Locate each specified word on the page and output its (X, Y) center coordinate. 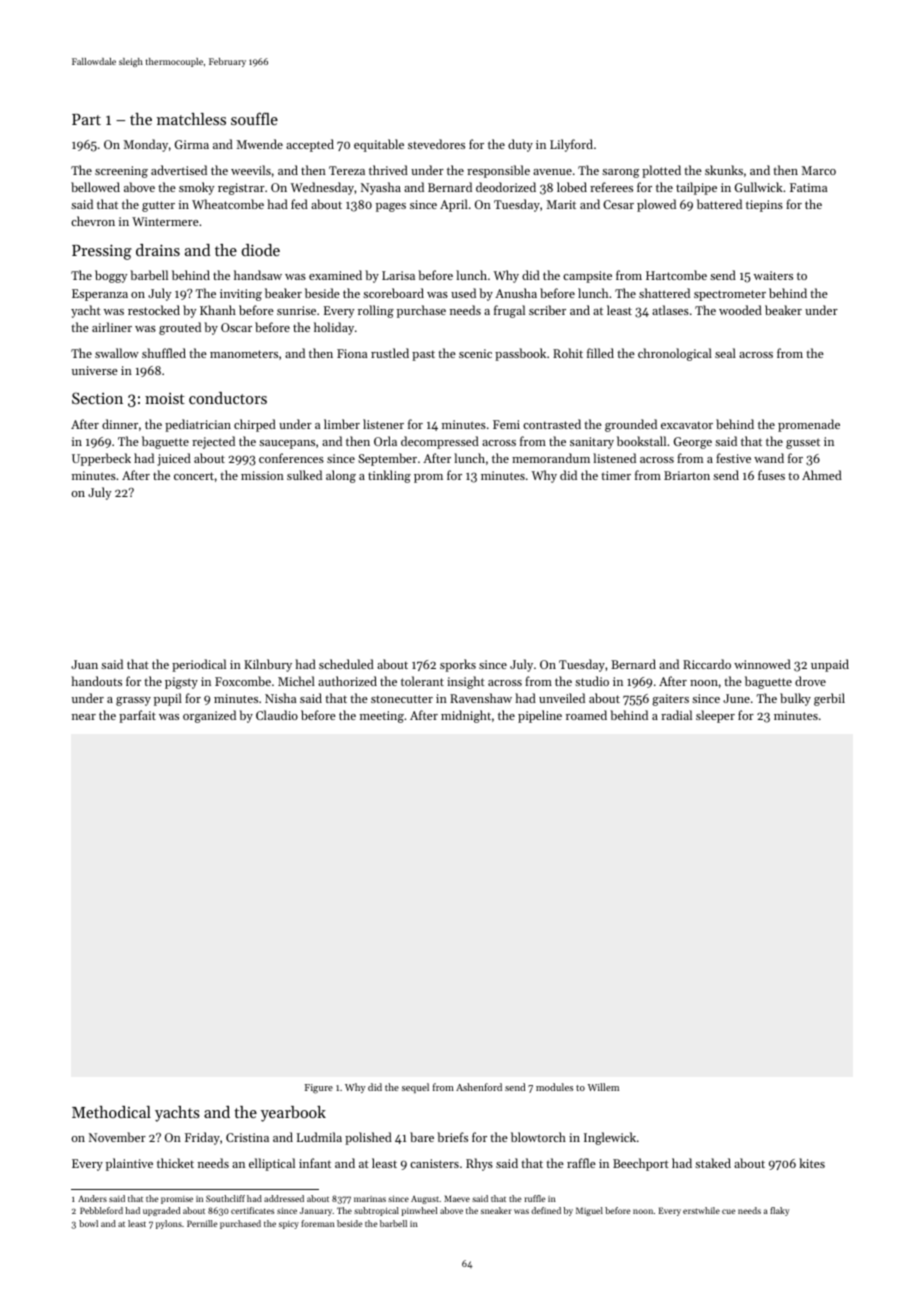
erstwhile (701, 1210)
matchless (191, 119)
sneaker (496, 1210)
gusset (803, 443)
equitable (379, 145)
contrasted (552, 424)
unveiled (562, 698)
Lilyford (571, 145)
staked (713, 1163)
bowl (88, 1223)
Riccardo (707, 664)
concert (194, 476)
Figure (319, 1089)
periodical (199, 665)
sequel (415, 1088)
